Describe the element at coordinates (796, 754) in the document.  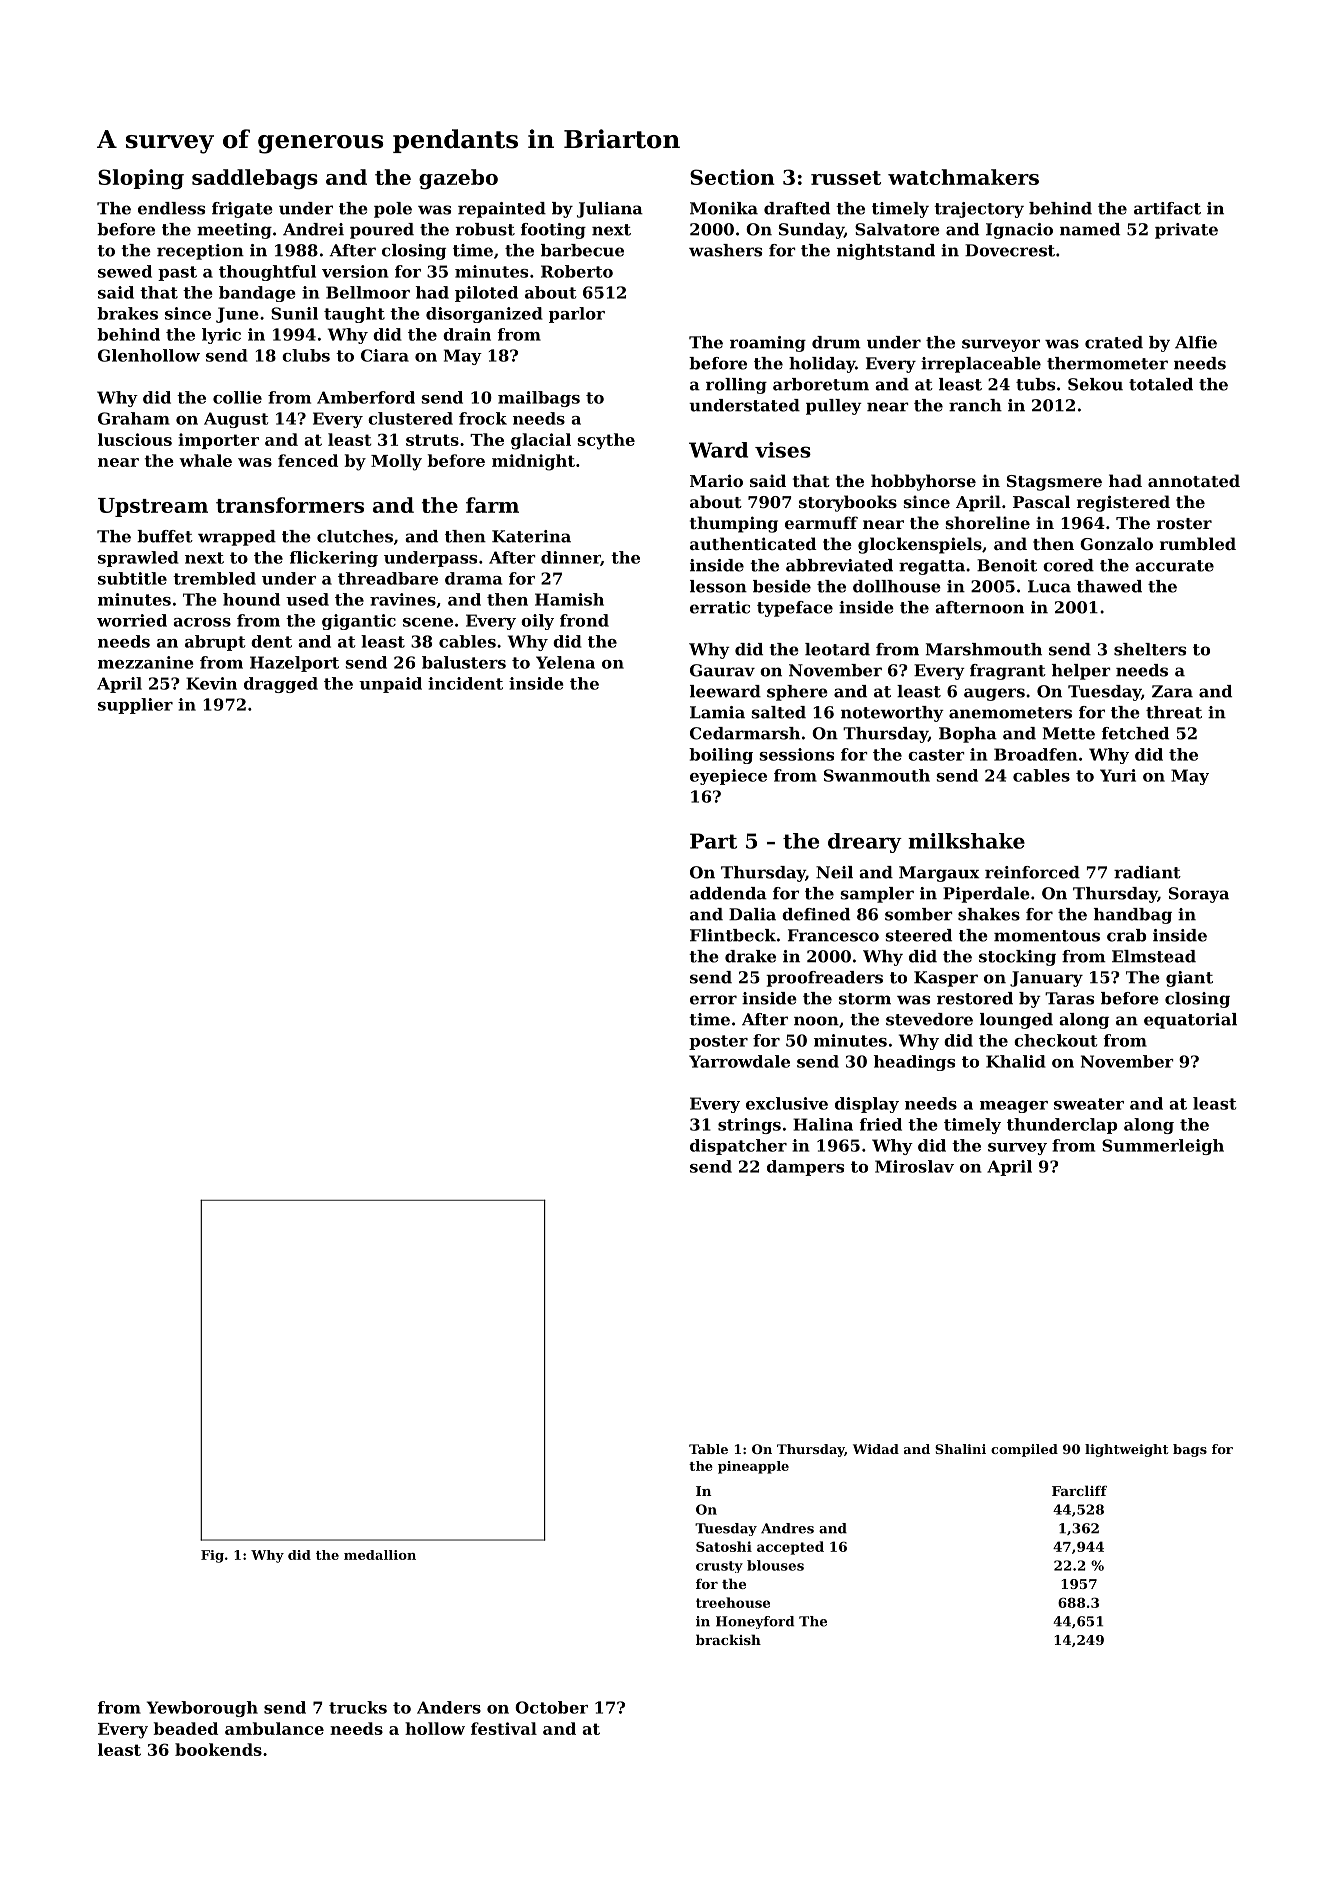
I see `sessions` at that location.
